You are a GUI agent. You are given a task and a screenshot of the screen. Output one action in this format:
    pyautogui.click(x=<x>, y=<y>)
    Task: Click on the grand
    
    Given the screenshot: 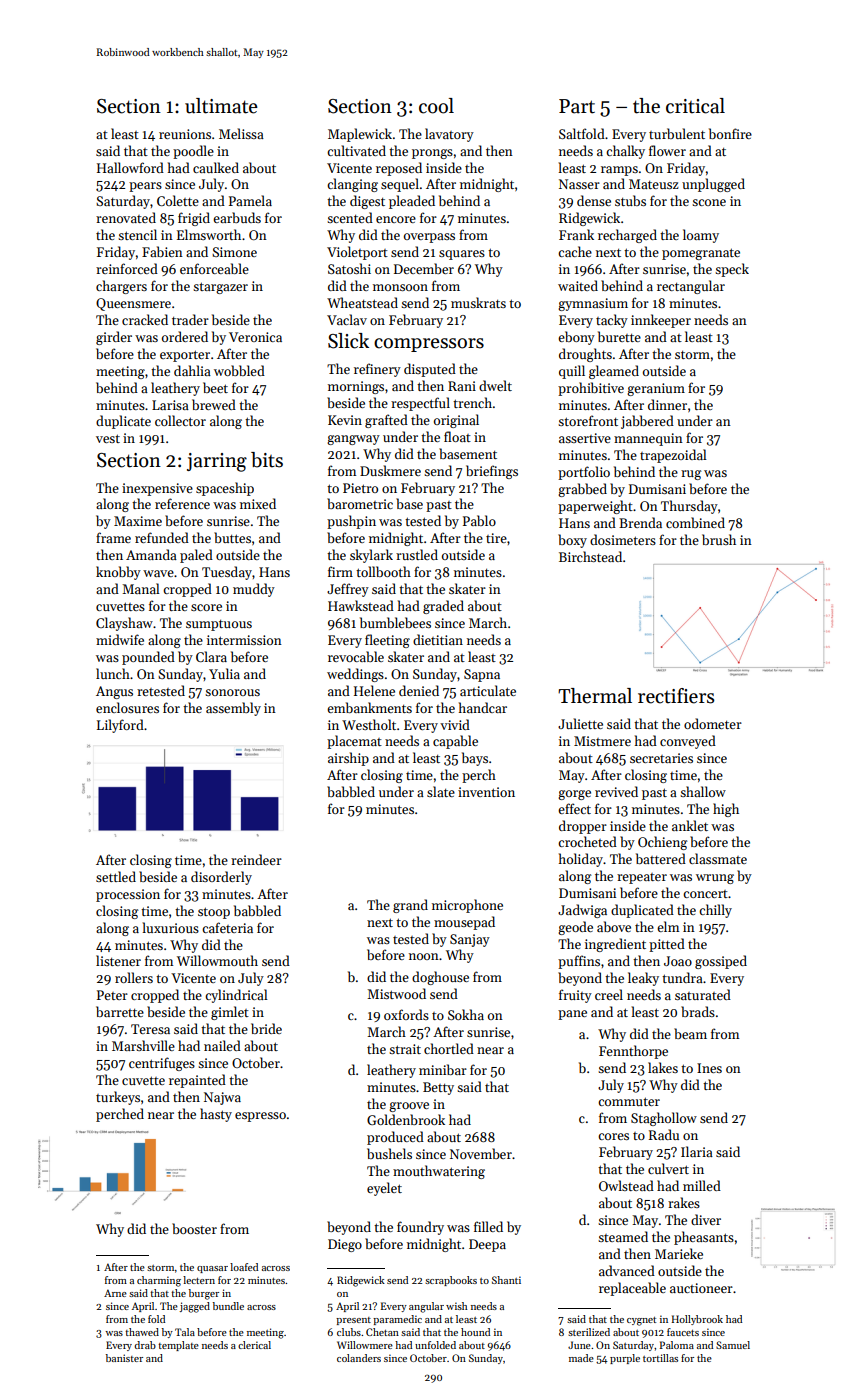 What is the action you would take?
    pyautogui.click(x=410, y=906)
